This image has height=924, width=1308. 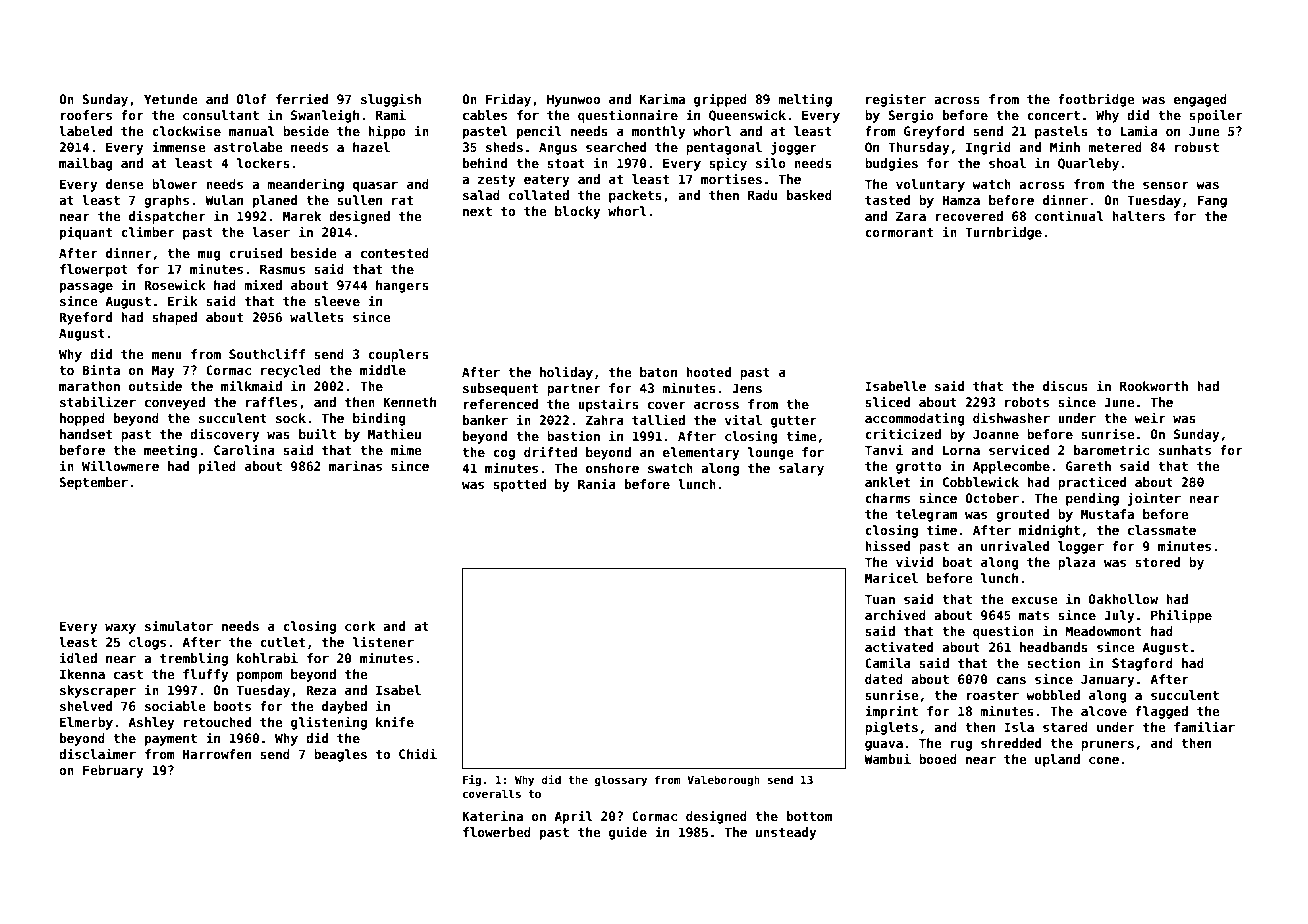 What do you see at coordinates (113, 771) in the image?
I see `February` at bounding box center [113, 771].
